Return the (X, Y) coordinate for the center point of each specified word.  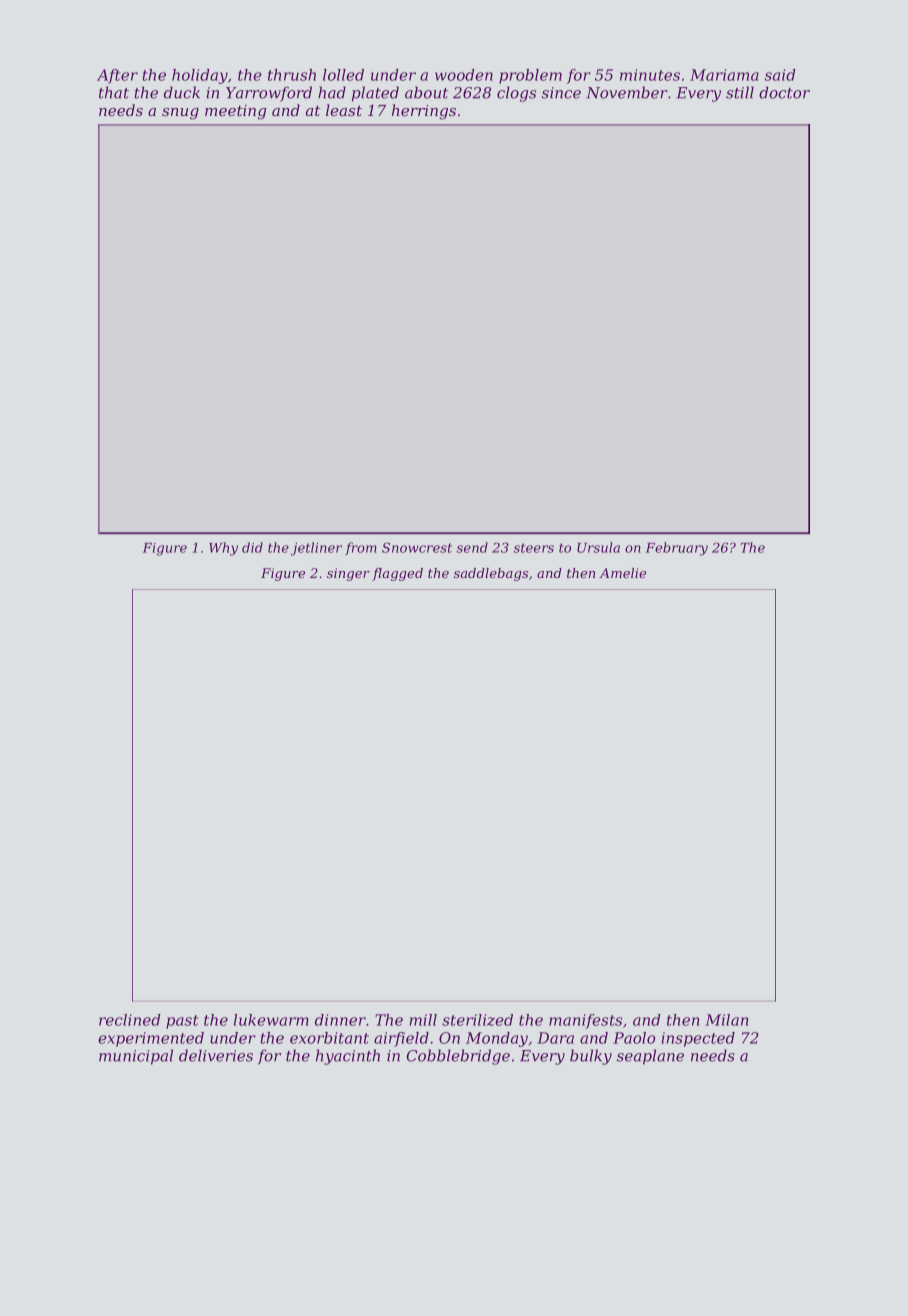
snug (180, 114)
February (677, 549)
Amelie (622, 573)
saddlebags (491, 574)
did (252, 547)
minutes (650, 75)
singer (348, 574)
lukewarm (271, 1020)
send (472, 547)
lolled (343, 75)
